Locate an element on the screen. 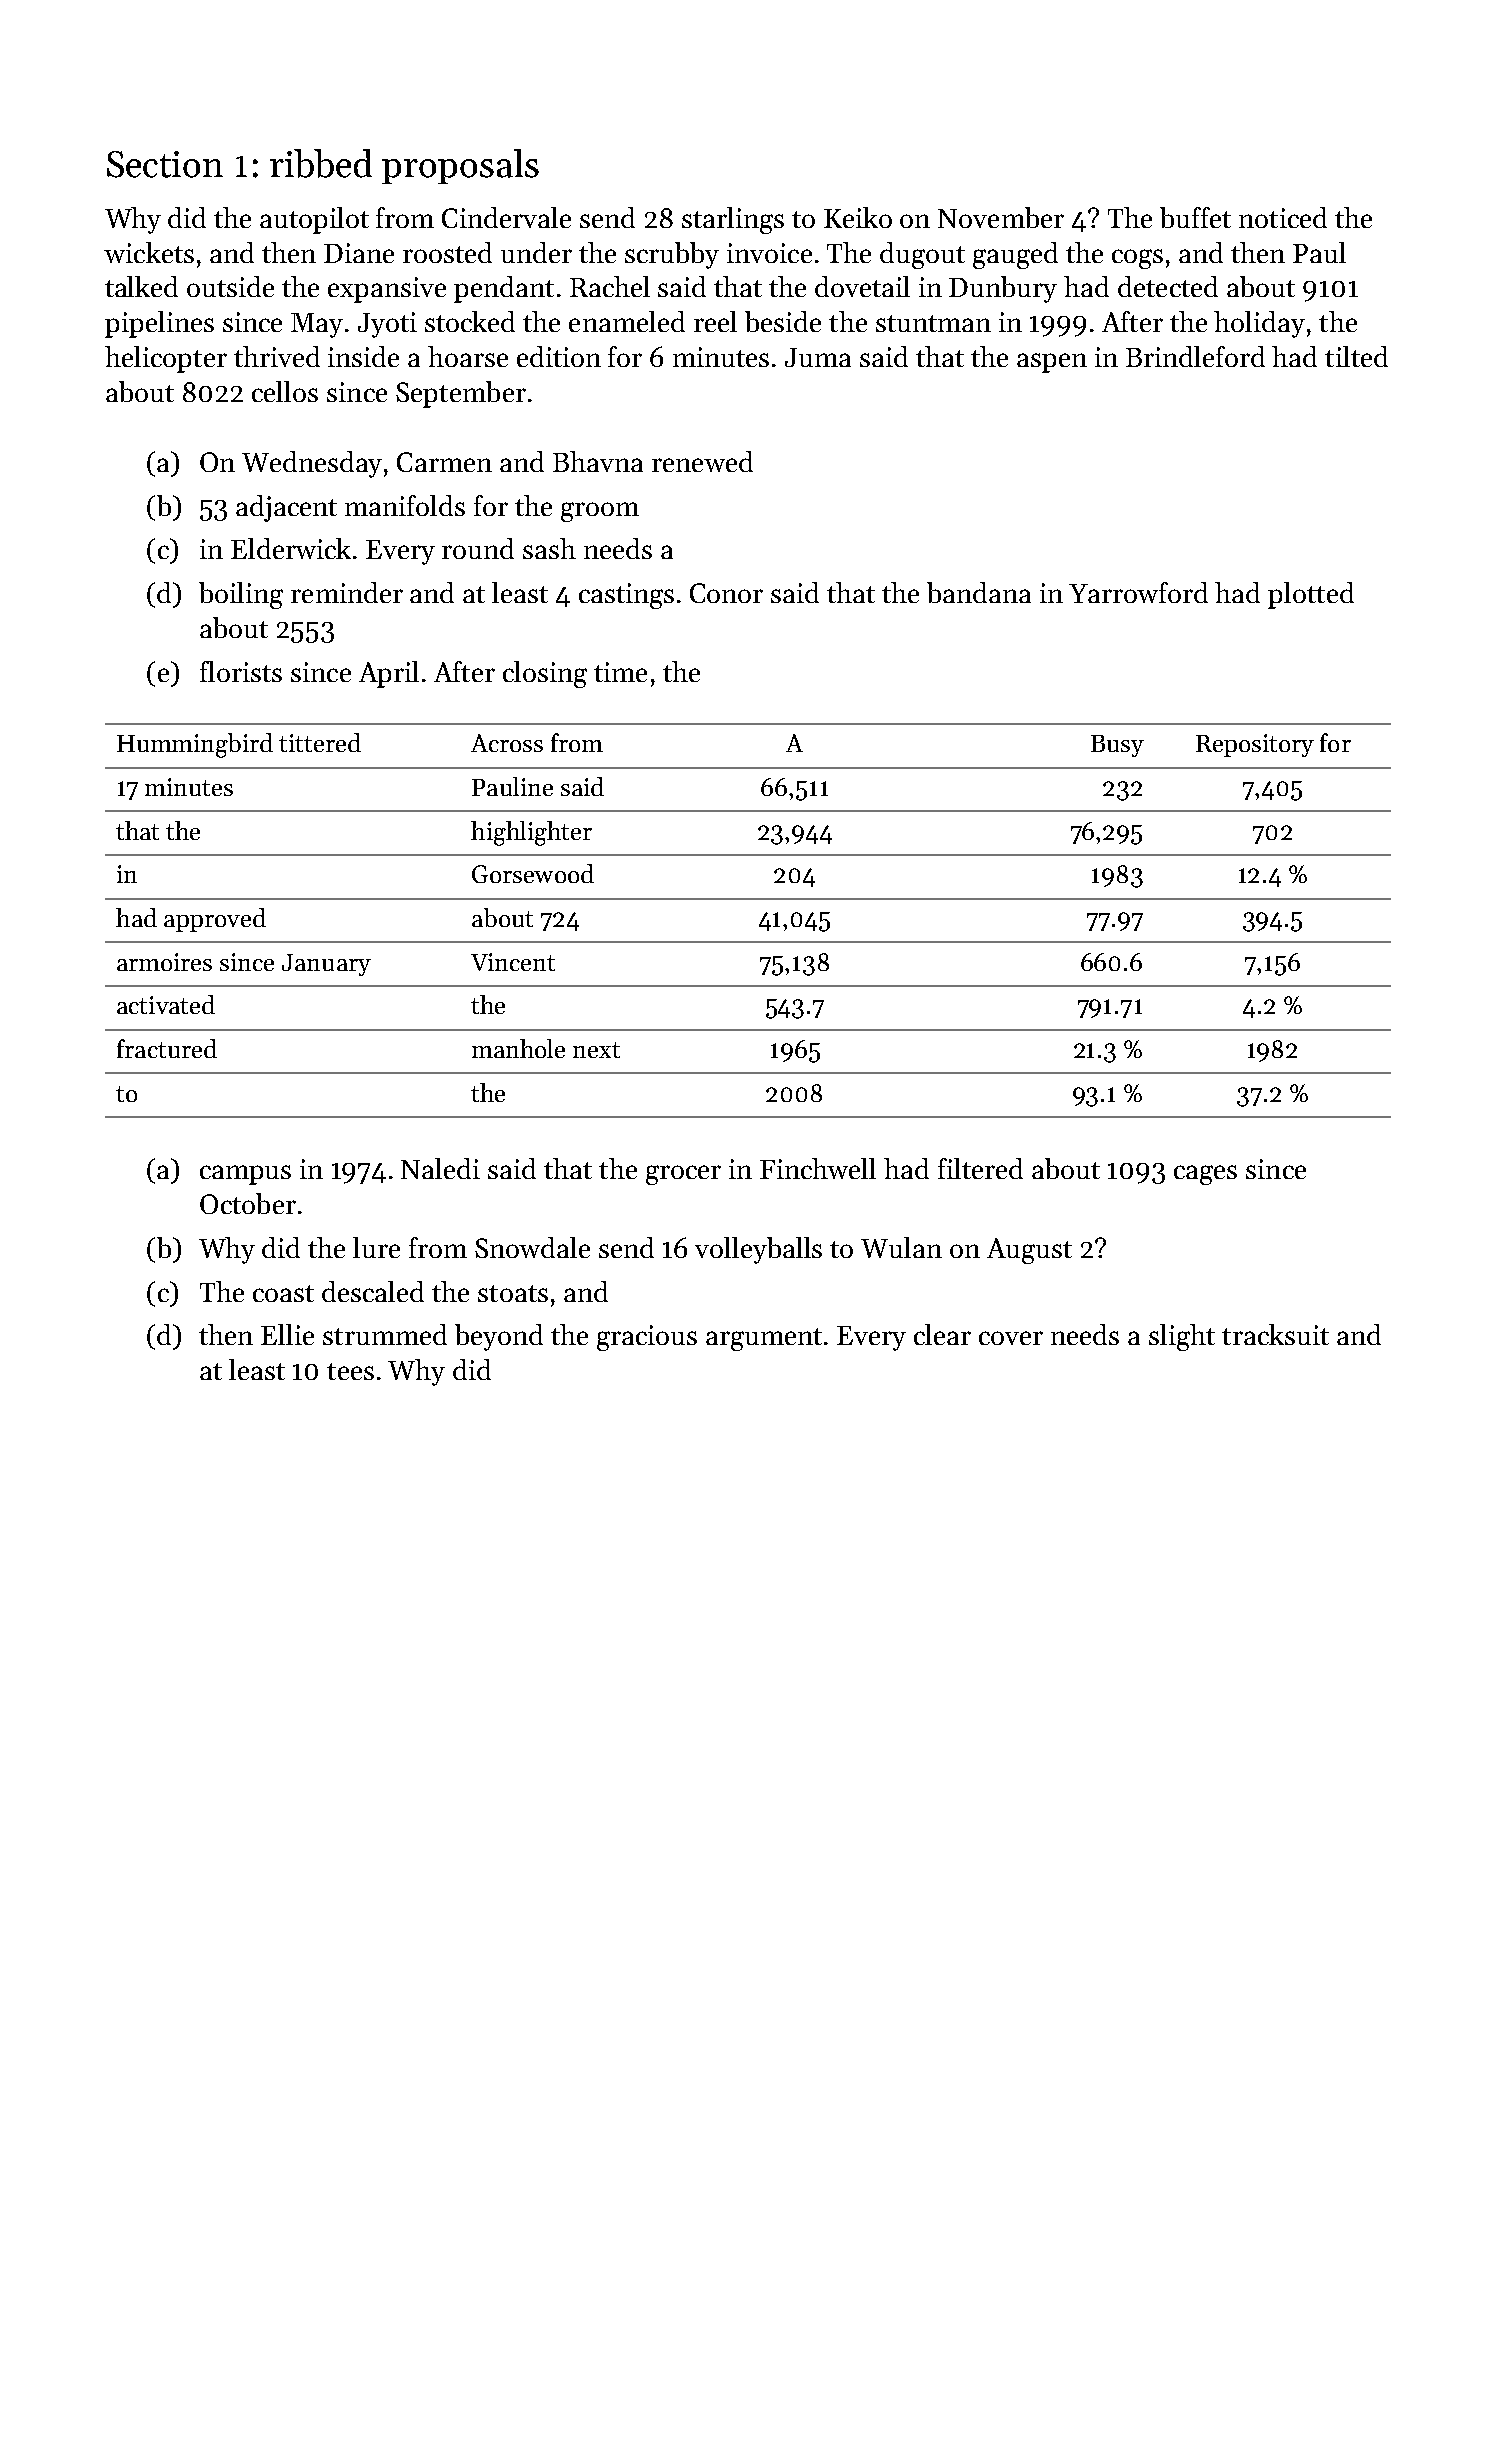 The image size is (1496, 2464). Repository is located at coordinates (1255, 745).
